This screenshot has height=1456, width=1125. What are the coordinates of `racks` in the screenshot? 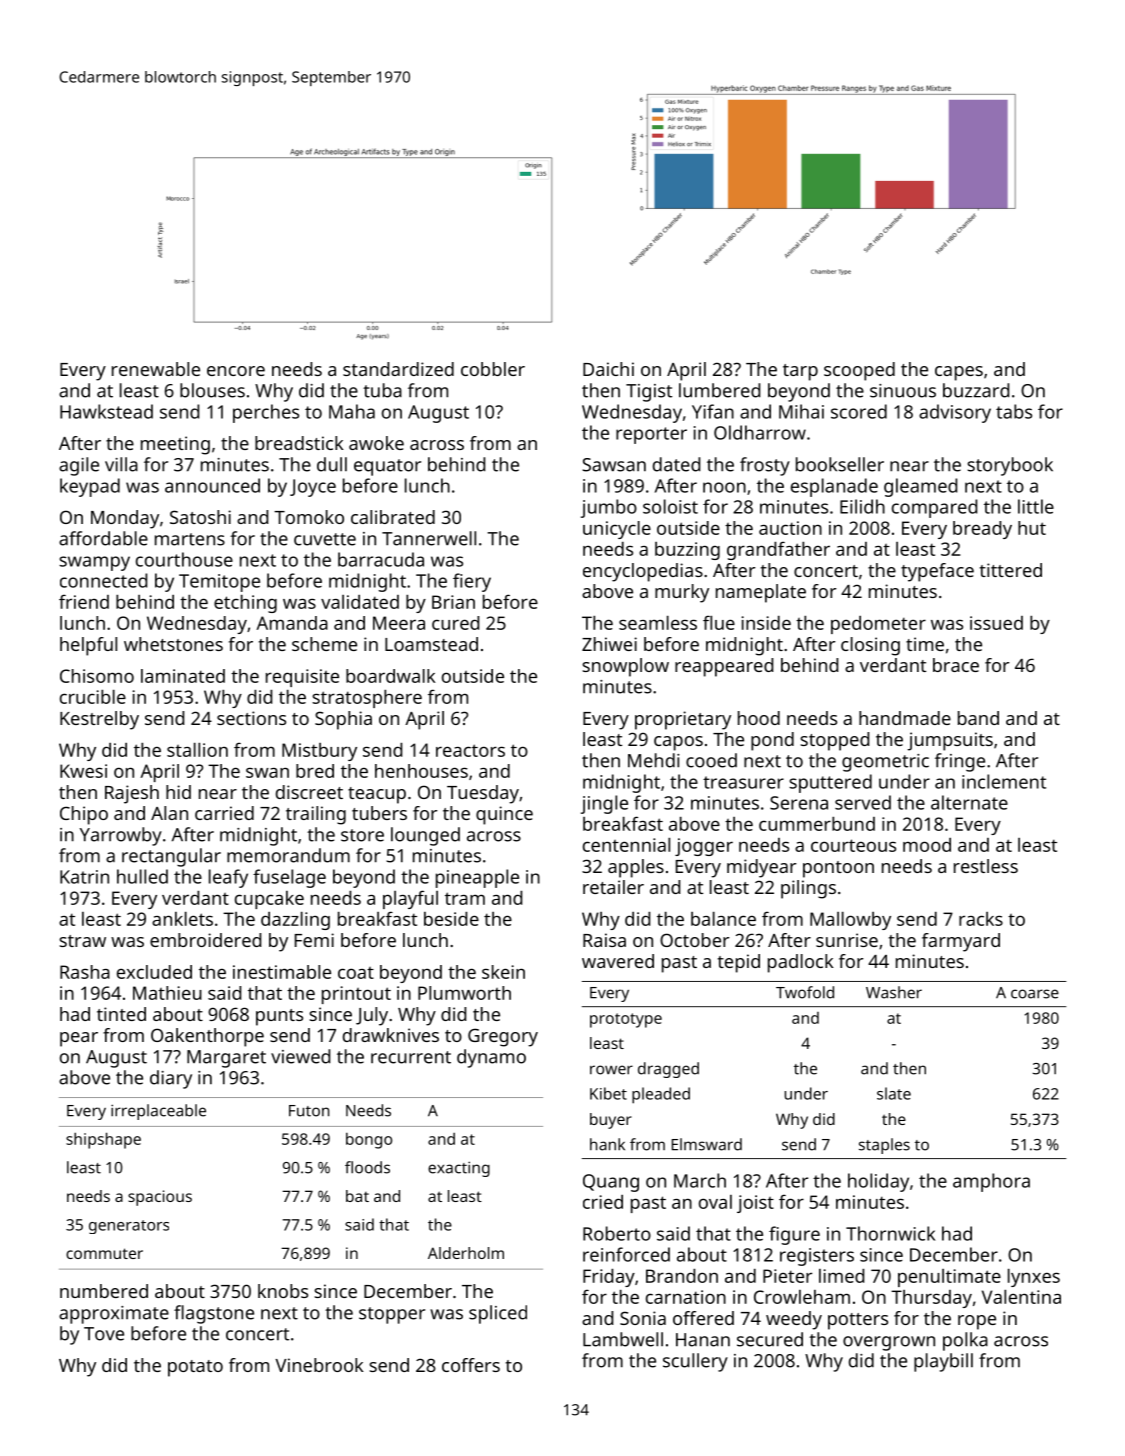 It's located at (981, 919).
